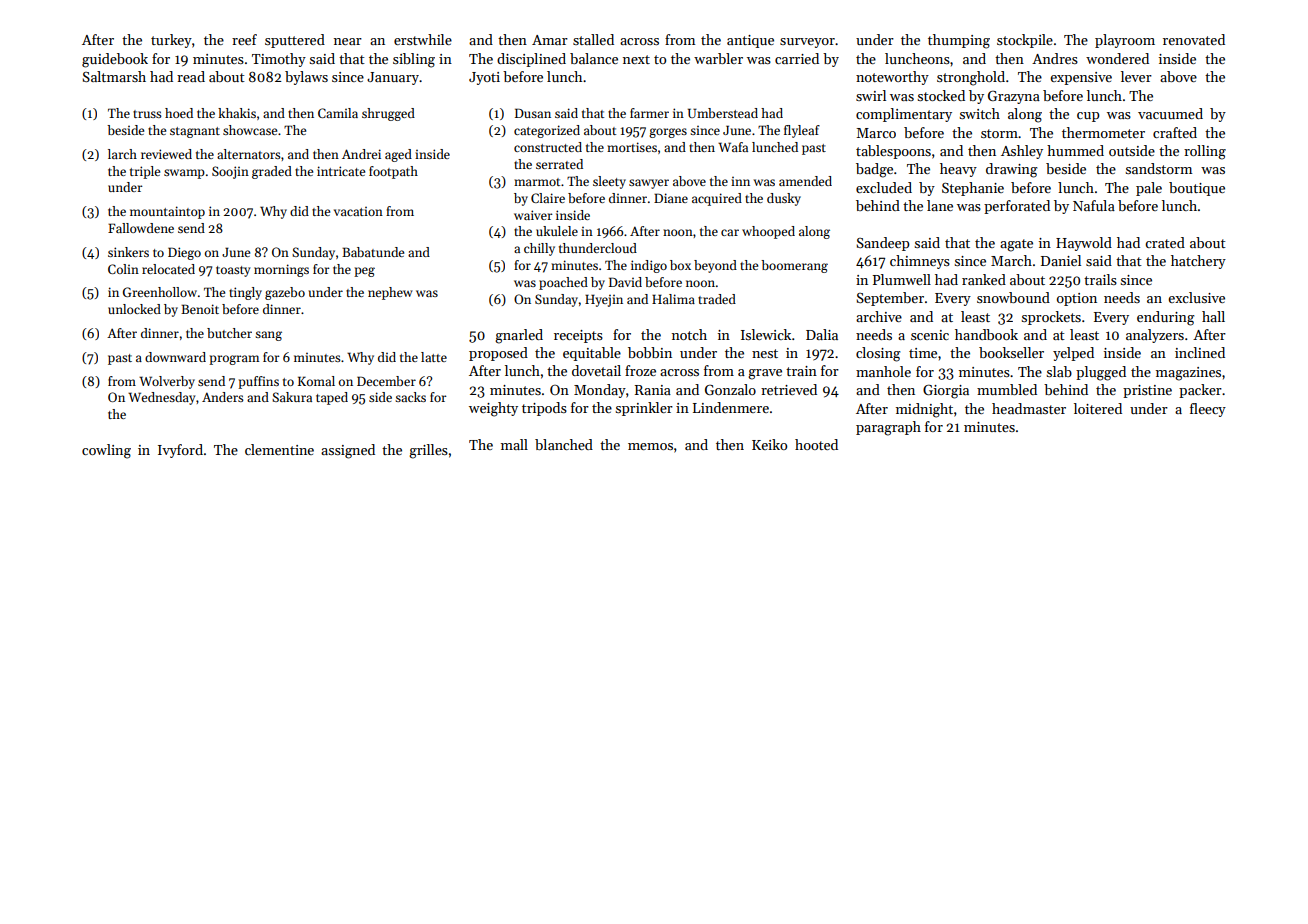 This screenshot has width=1308, height=924. What do you see at coordinates (715, 266) in the screenshot?
I see `beyond` at bounding box center [715, 266].
